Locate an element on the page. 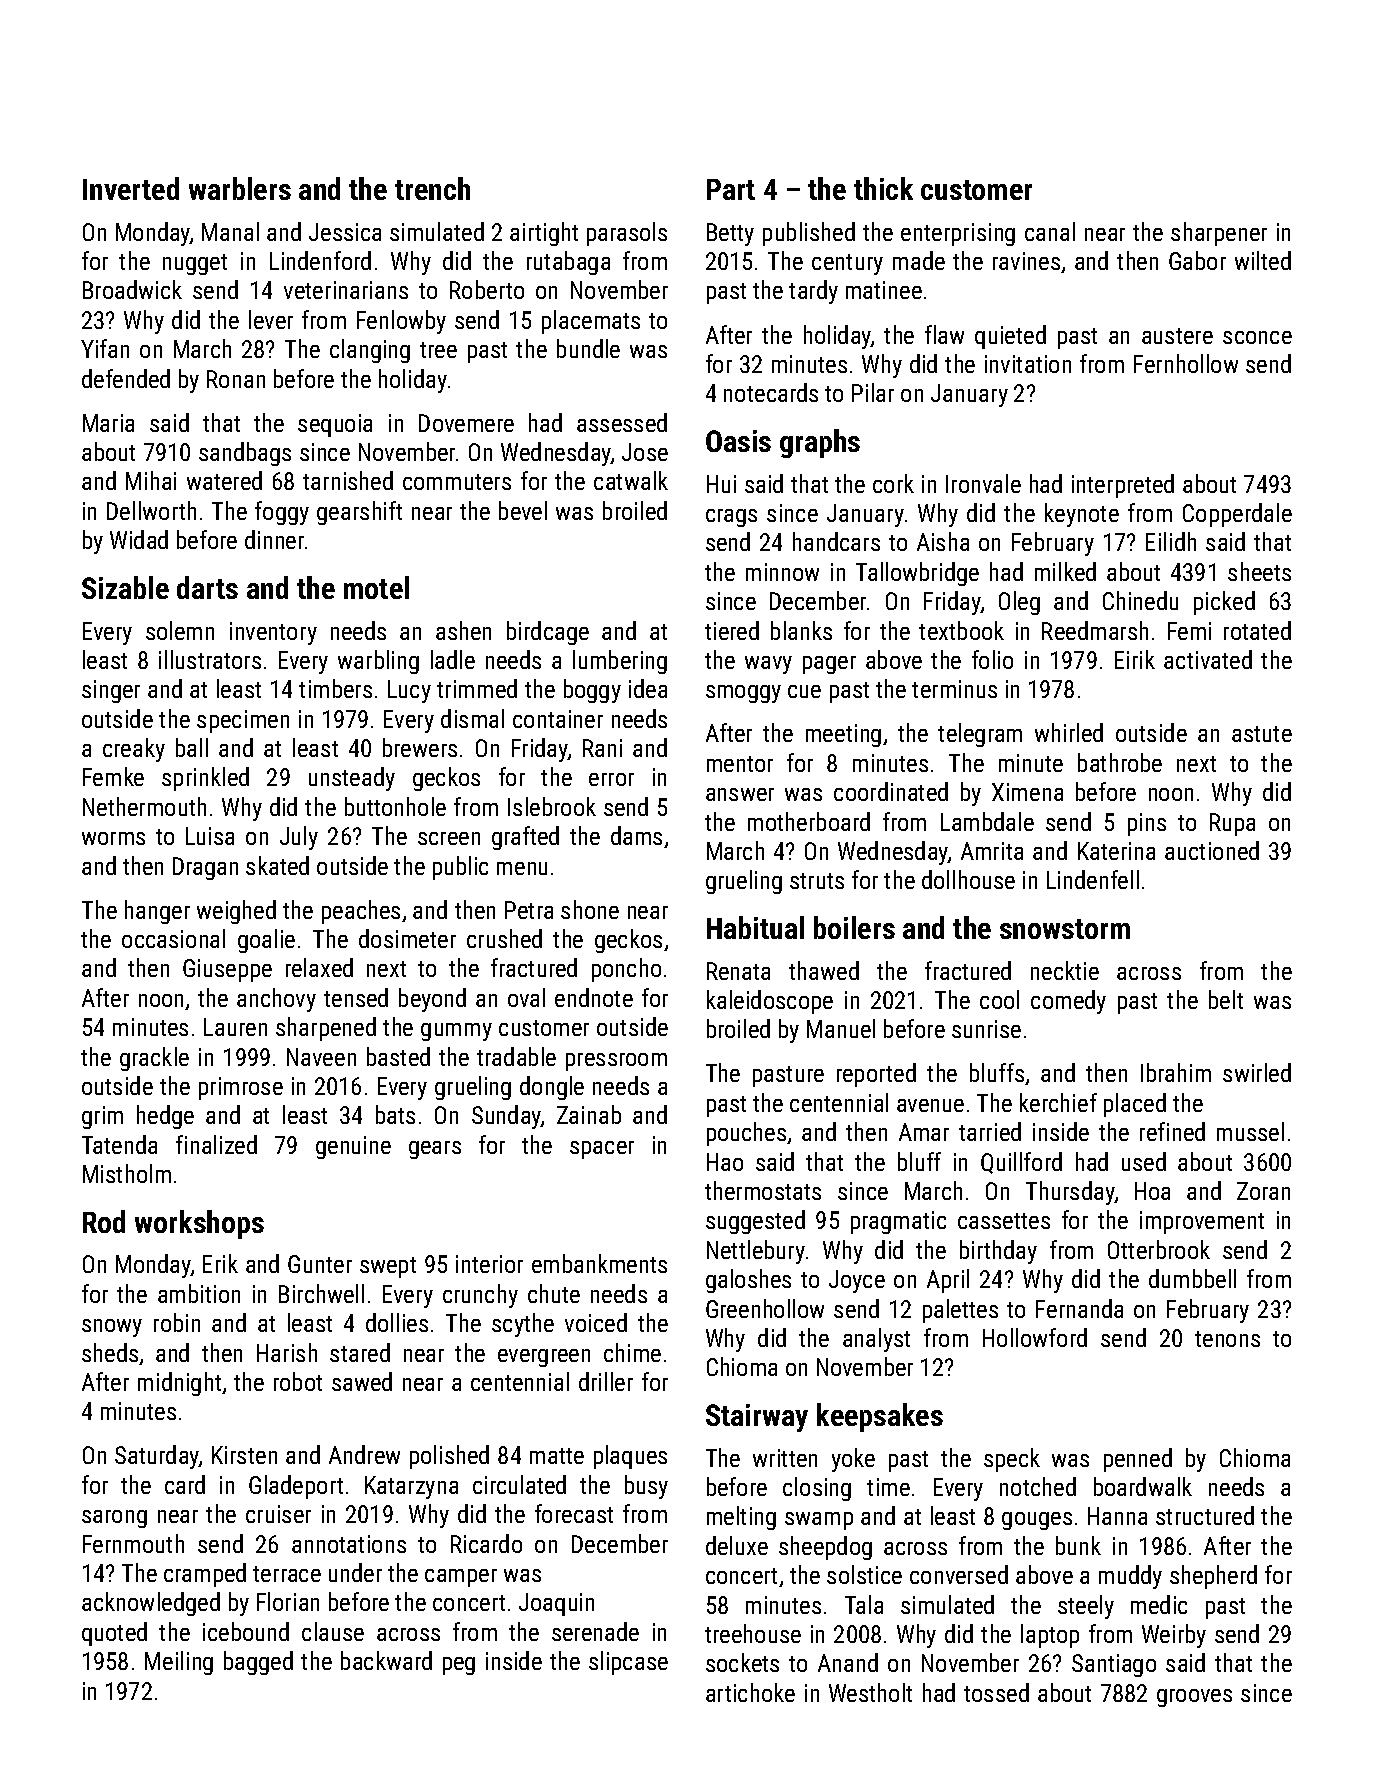  grackle is located at coordinates (154, 1059).
